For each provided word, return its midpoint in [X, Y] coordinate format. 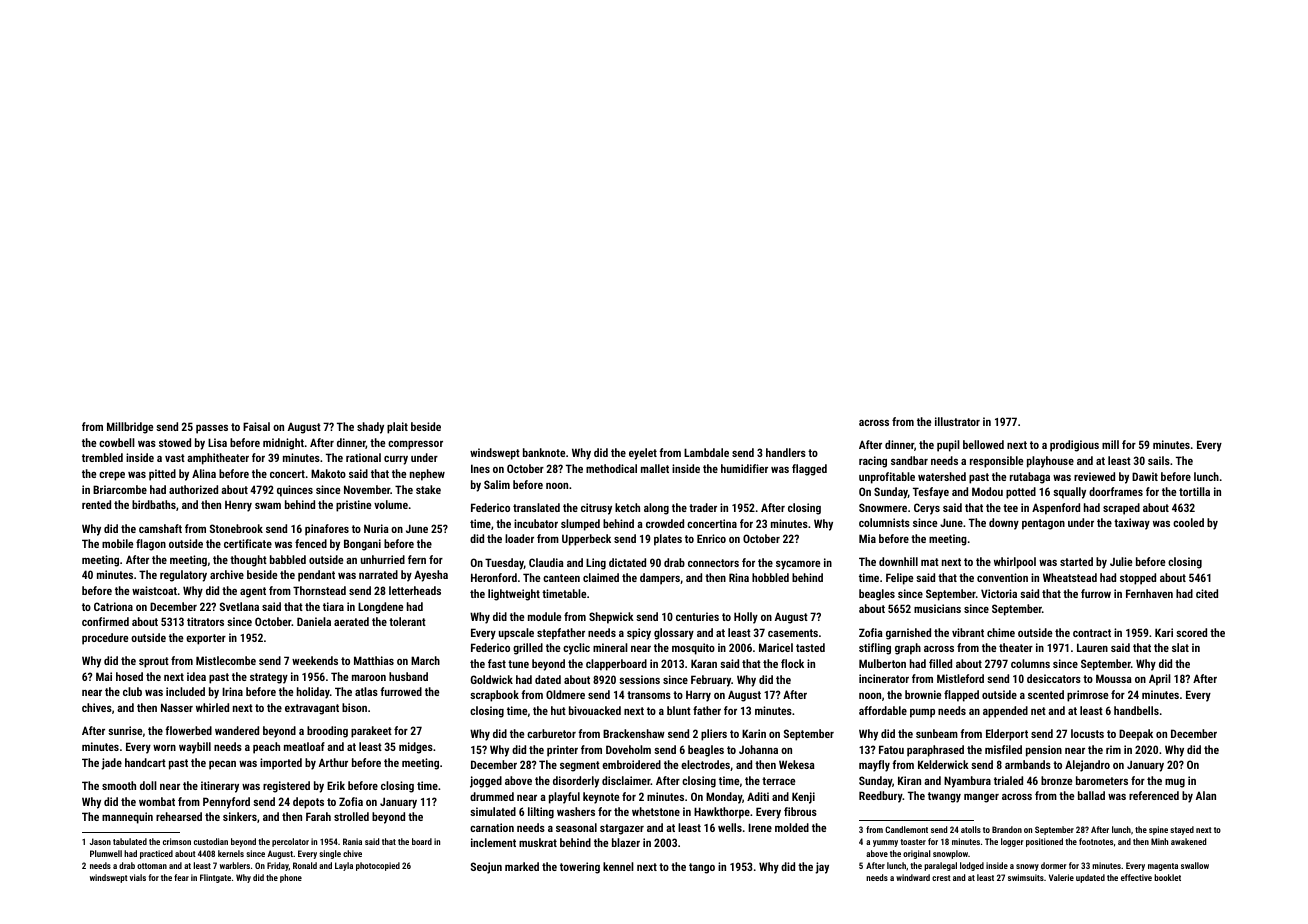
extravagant [312, 709]
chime [1001, 632]
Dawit [1145, 476]
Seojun [486, 868]
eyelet [643, 454]
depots [308, 803]
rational [363, 457]
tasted [810, 647]
